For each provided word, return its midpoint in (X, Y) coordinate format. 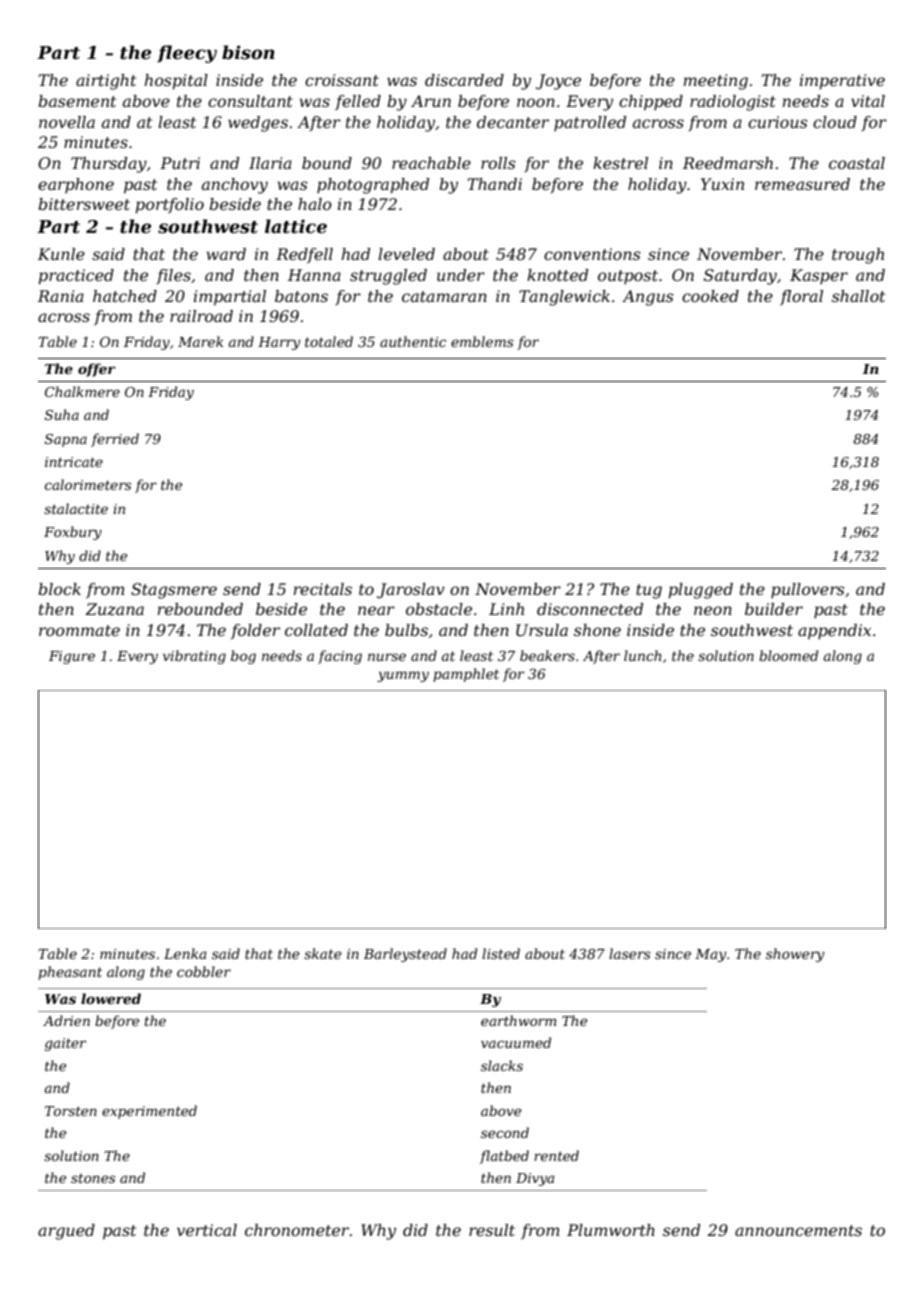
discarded (464, 80)
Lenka (185, 953)
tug (649, 591)
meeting (716, 82)
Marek (200, 341)
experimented (149, 1112)
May (711, 955)
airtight (106, 82)
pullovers (808, 591)
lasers (630, 953)
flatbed (504, 1157)
